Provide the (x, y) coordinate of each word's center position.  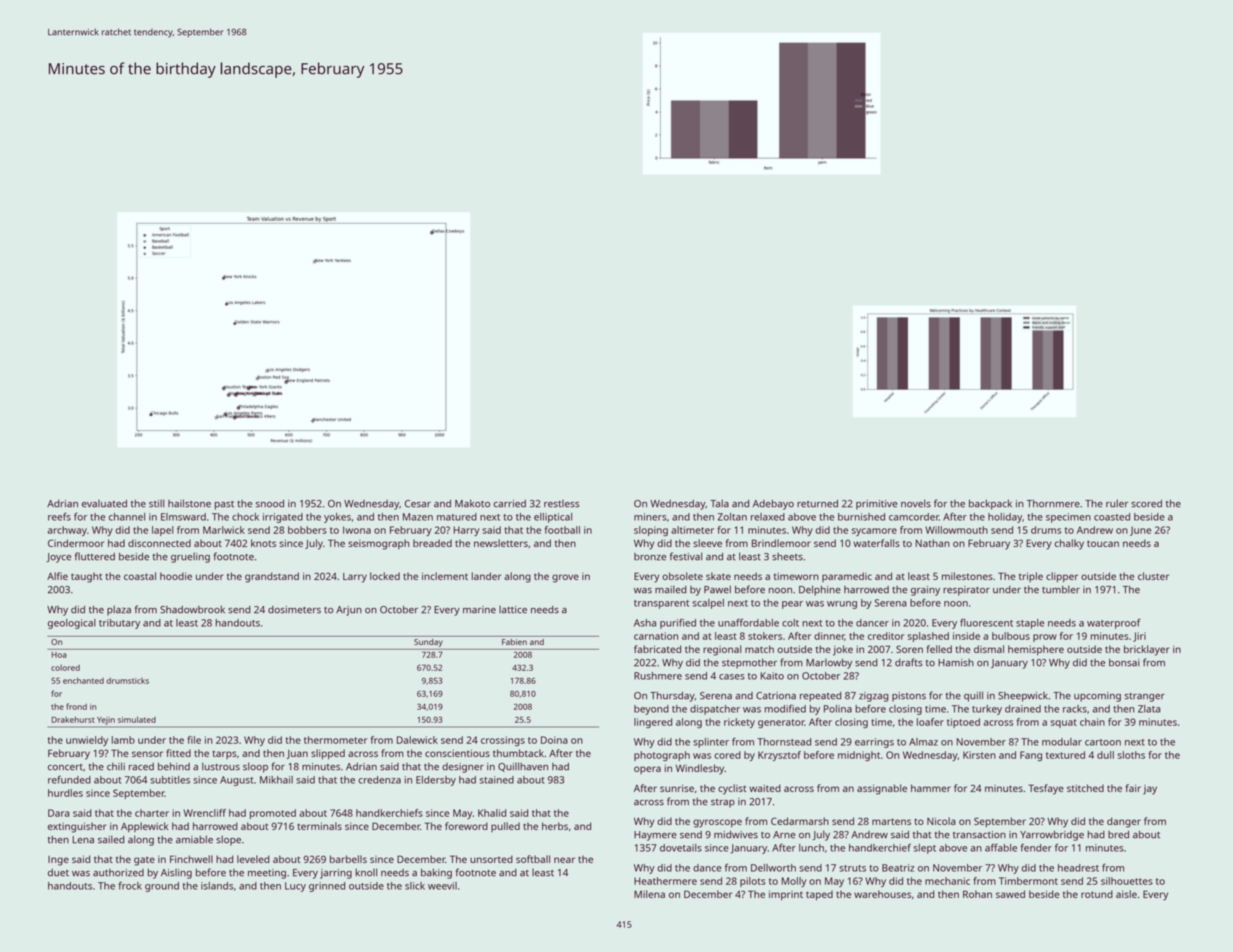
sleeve (707, 543)
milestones (967, 576)
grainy (925, 591)
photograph (662, 756)
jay (1150, 789)
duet (58, 873)
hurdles (65, 793)
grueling (190, 557)
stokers (765, 636)
